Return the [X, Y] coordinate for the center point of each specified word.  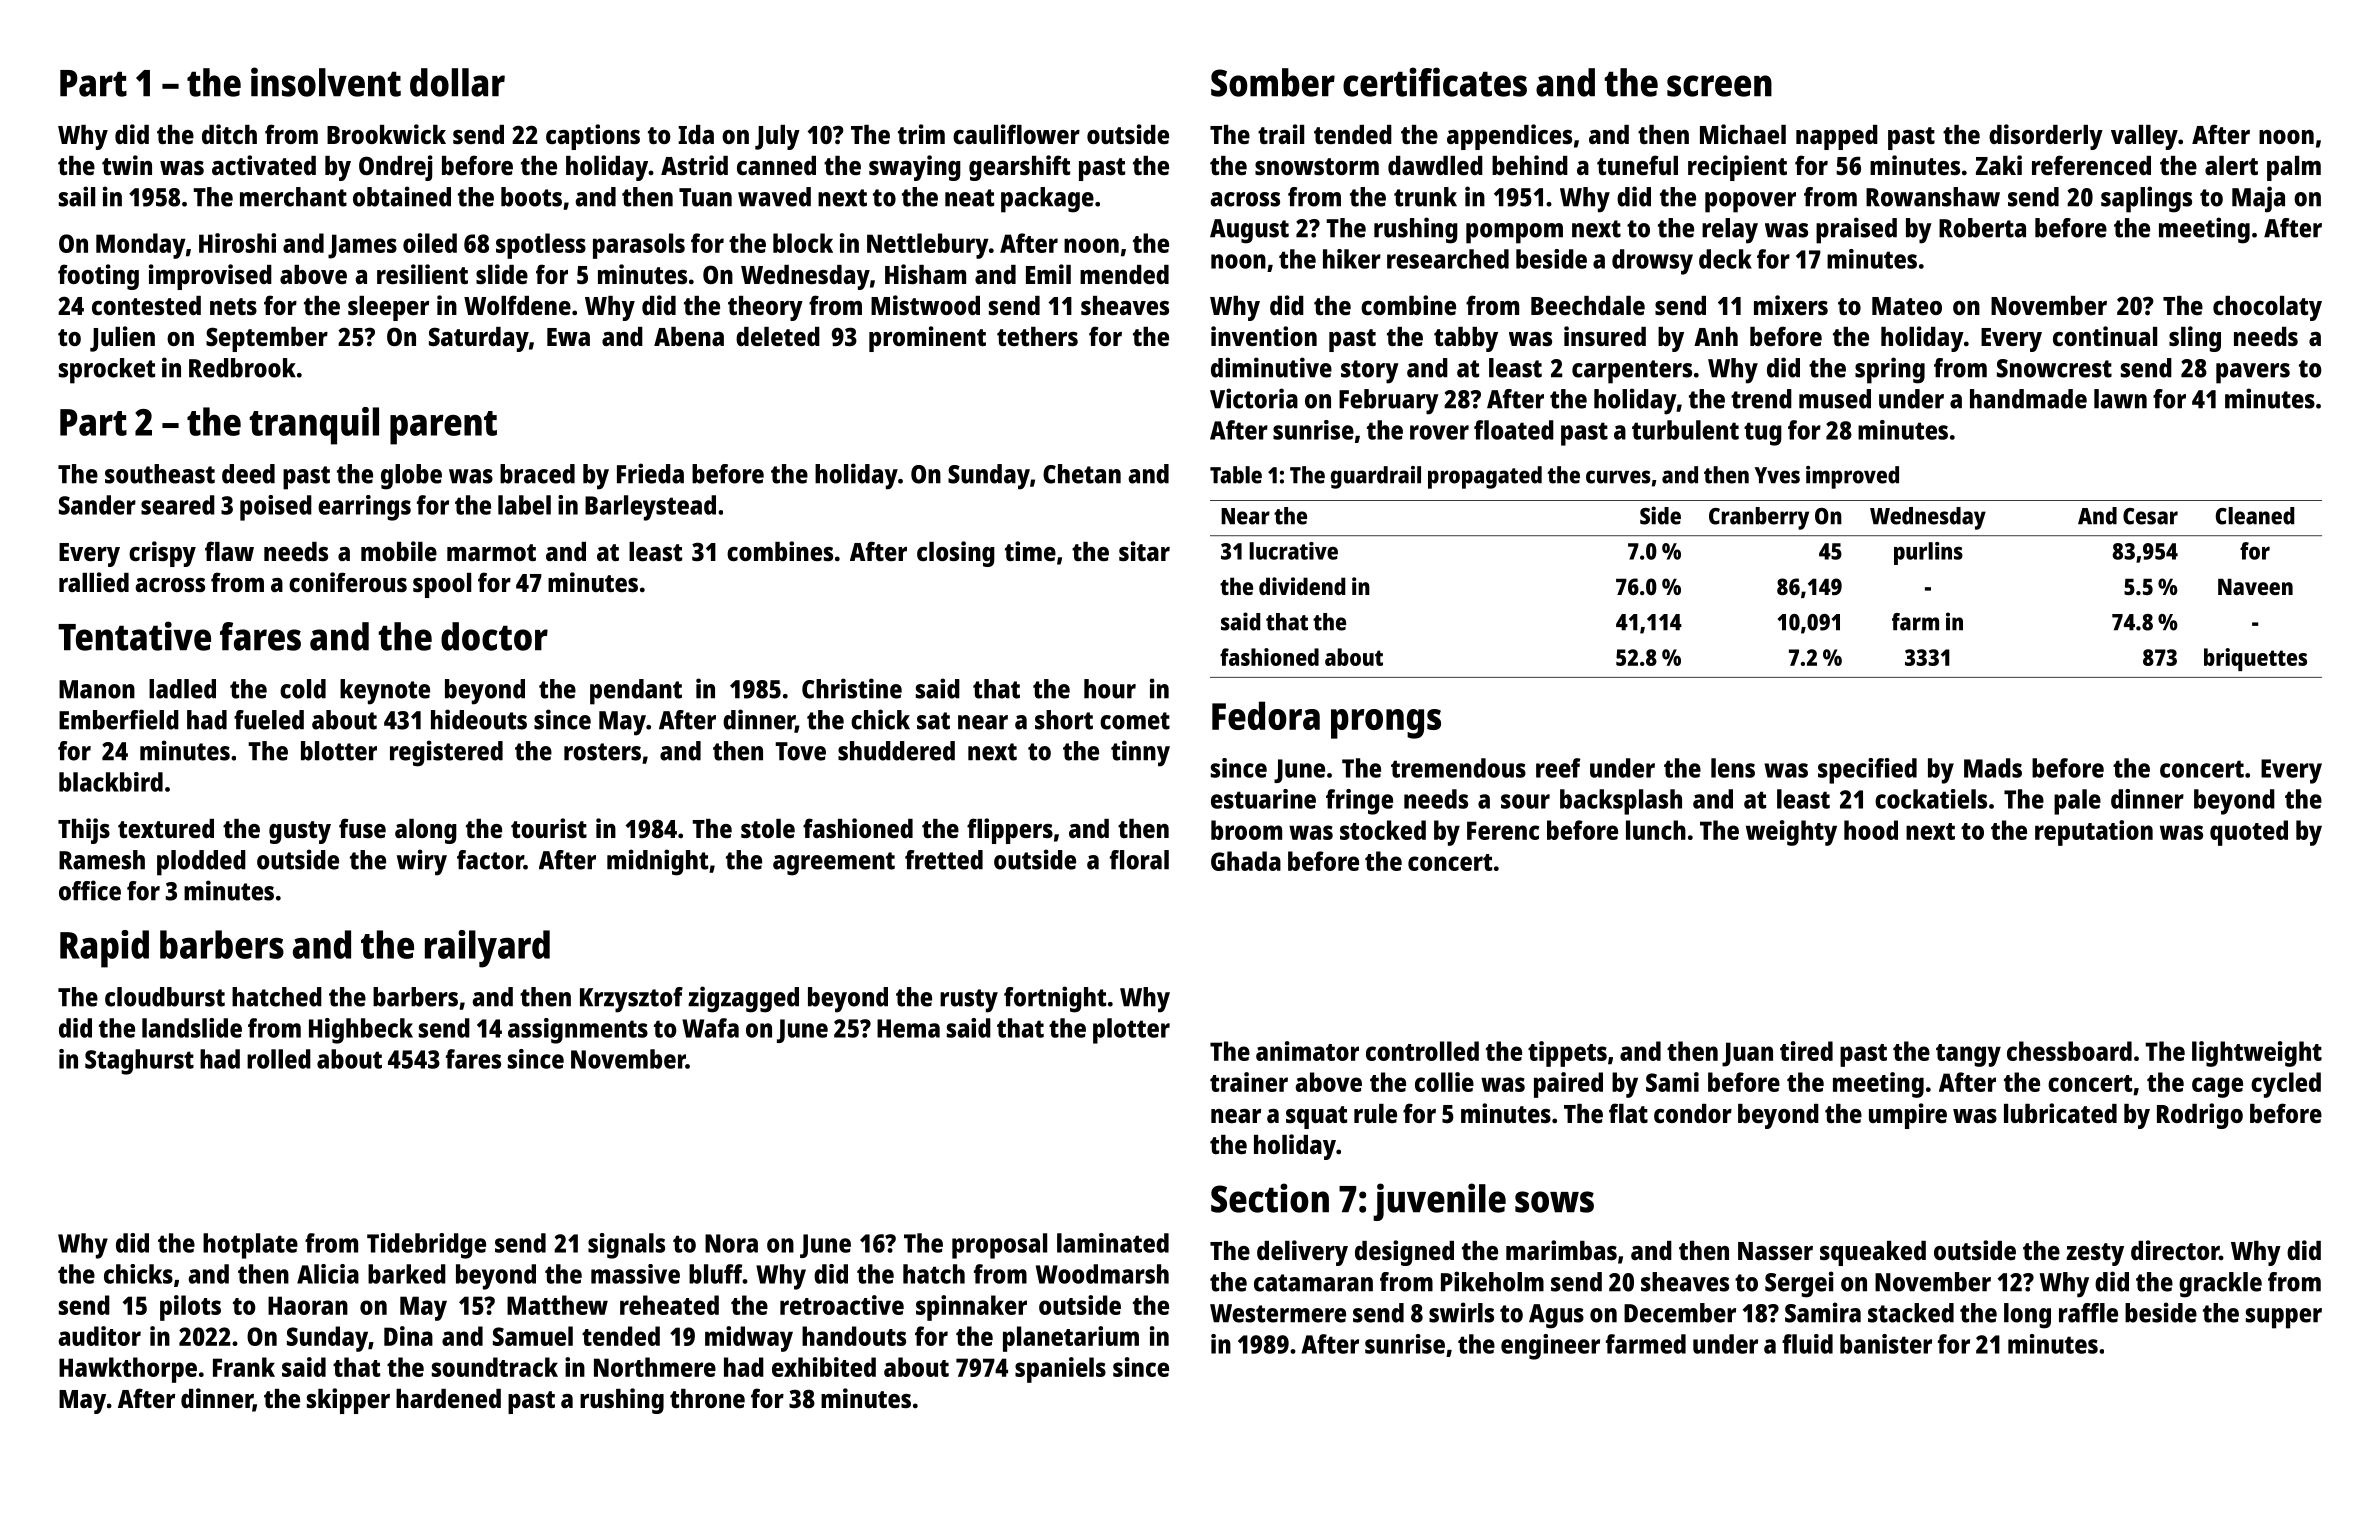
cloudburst [165, 997]
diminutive [1271, 367]
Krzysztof [631, 1000]
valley [2144, 137]
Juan [1747, 1054]
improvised [210, 277]
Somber [1273, 82]
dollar [457, 82]
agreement [834, 864]
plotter [1131, 1031]
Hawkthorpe [128, 1370]
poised [276, 508]
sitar [1144, 551]
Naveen [2255, 586]
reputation [2094, 833]
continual [2105, 336]
